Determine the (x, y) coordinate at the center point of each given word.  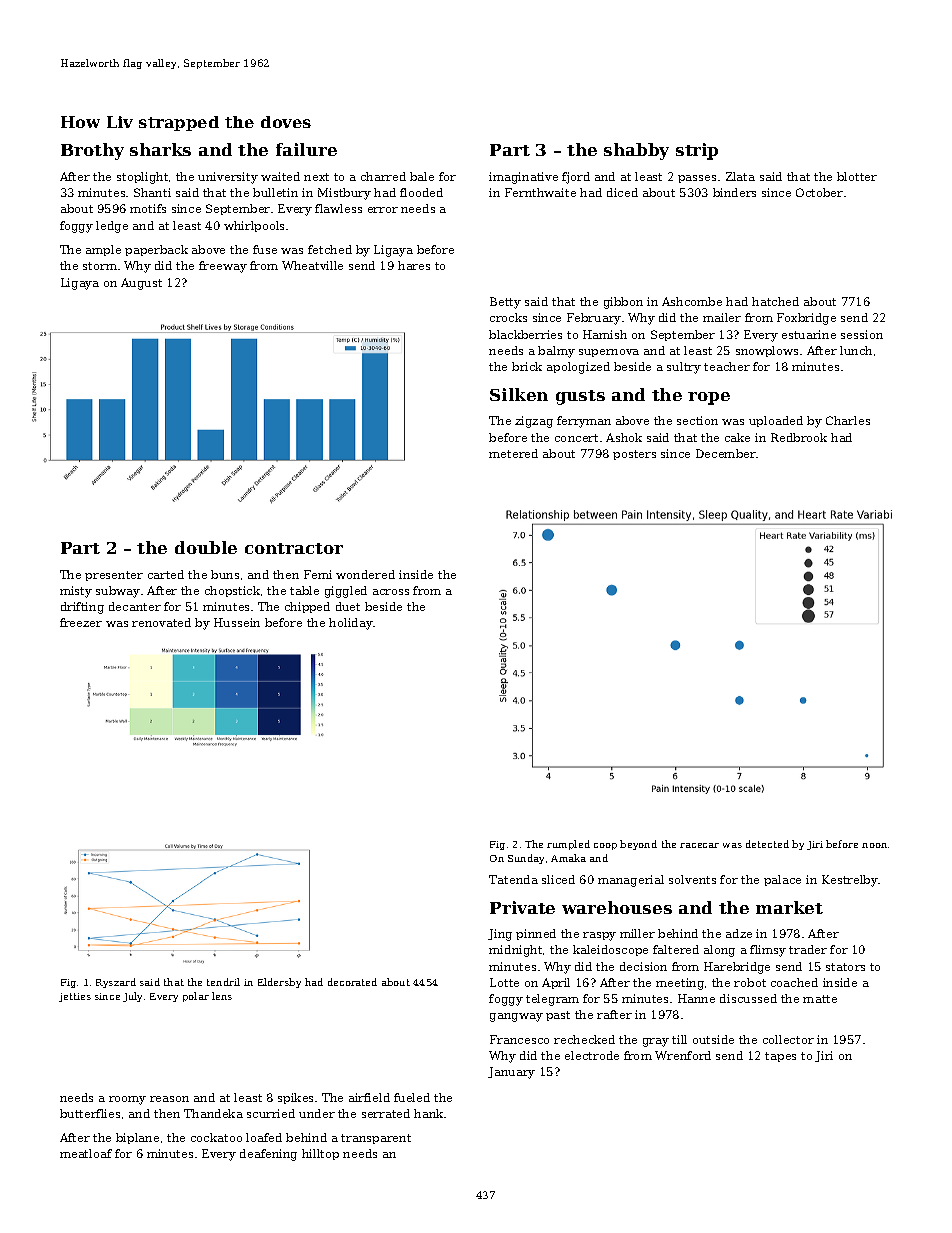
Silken (519, 394)
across (391, 592)
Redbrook (799, 437)
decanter (135, 606)
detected (767, 844)
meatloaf (86, 1153)
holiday (351, 624)
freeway (223, 267)
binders (734, 192)
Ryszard (116, 983)
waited (280, 176)
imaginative (523, 178)
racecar (699, 845)
